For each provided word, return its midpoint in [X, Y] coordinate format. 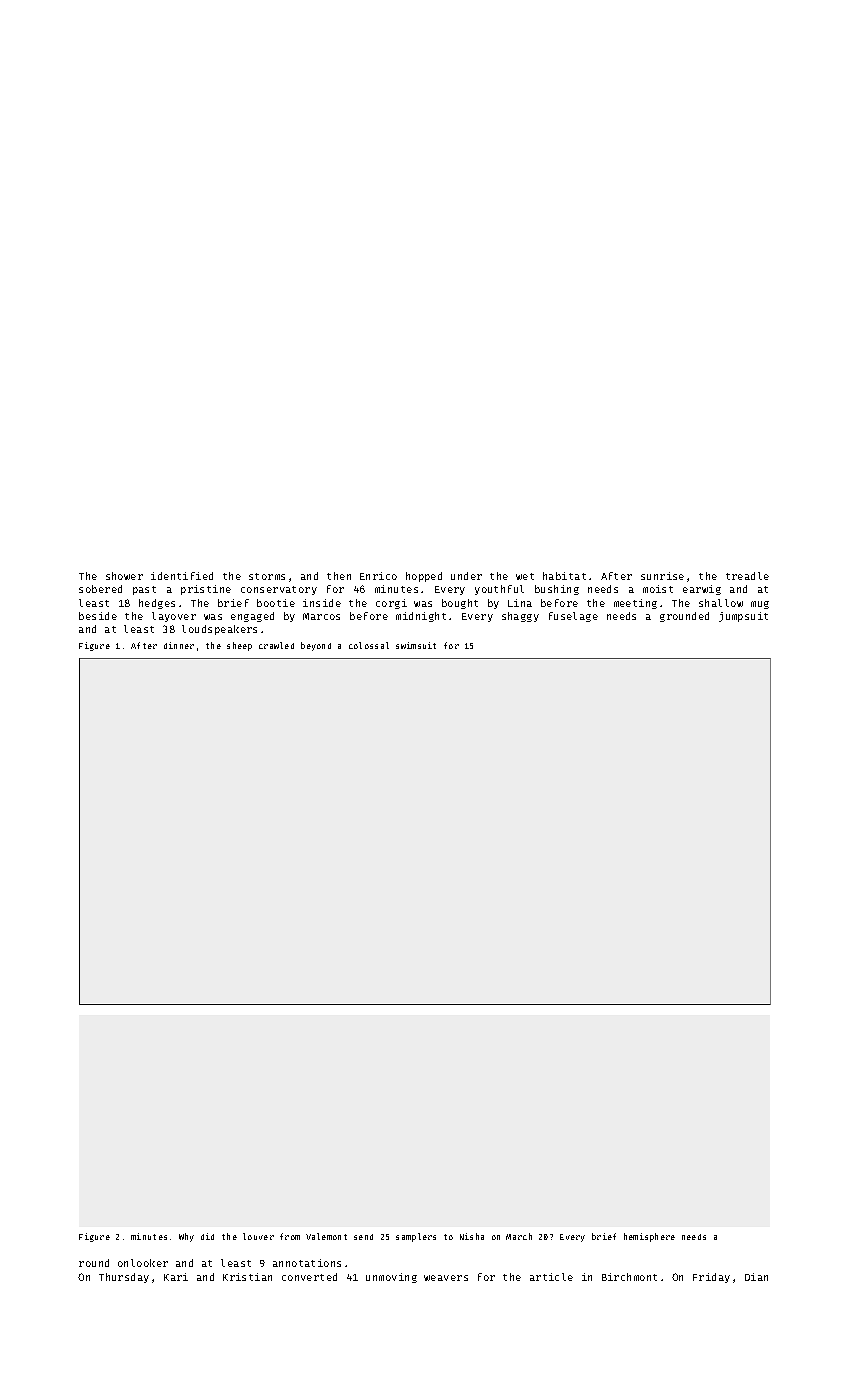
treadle [747, 576]
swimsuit [416, 645]
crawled [276, 645]
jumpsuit [743, 617]
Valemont [326, 1236]
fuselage [573, 617]
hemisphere [649, 1237]
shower [124, 576]
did [207, 1236]
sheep [239, 646]
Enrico [378, 576]
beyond [316, 646]
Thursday [124, 1278]
